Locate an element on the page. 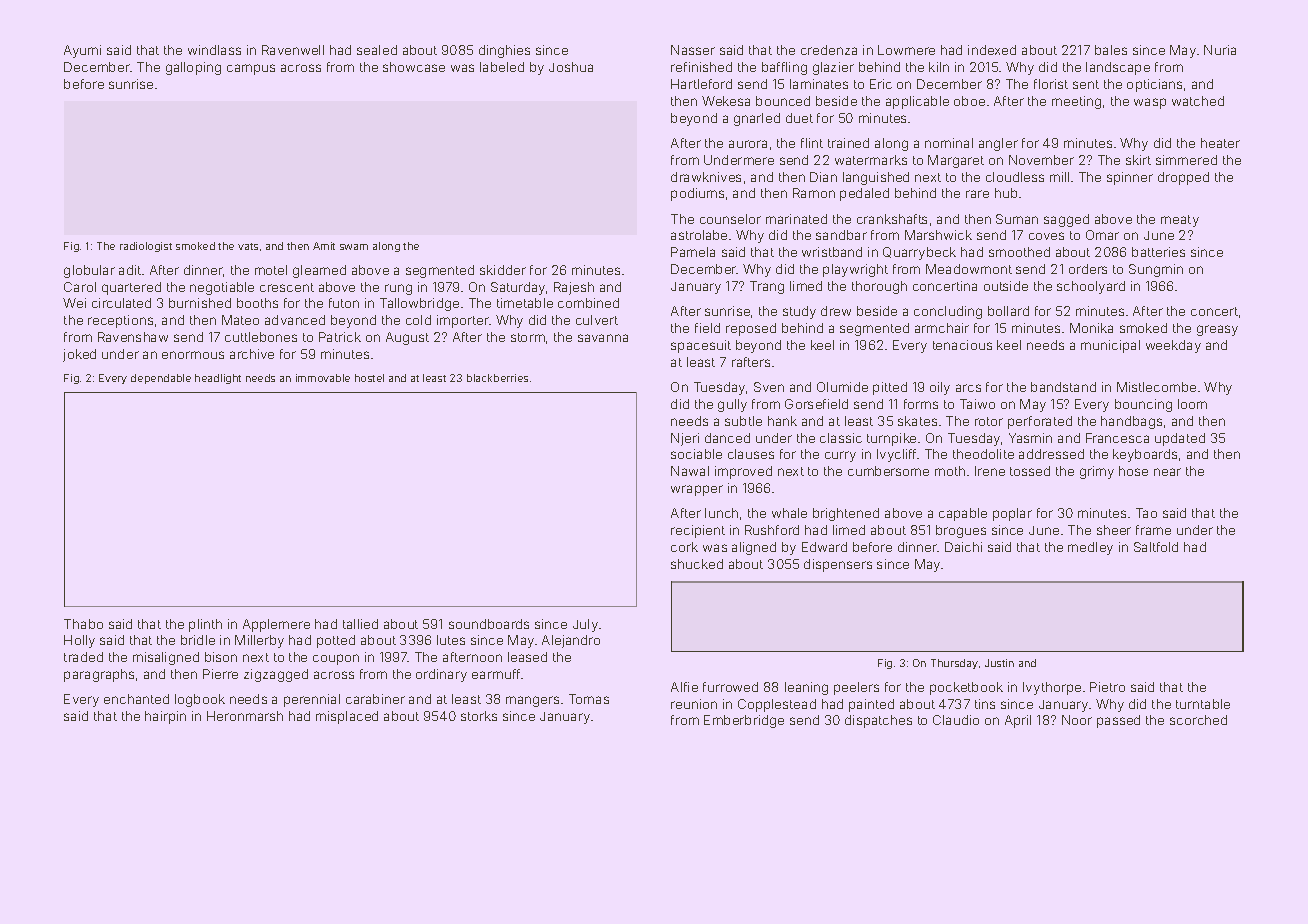 Image resolution: width=1308 pixels, height=924 pixels. crankshafts is located at coordinates (892, 219).
